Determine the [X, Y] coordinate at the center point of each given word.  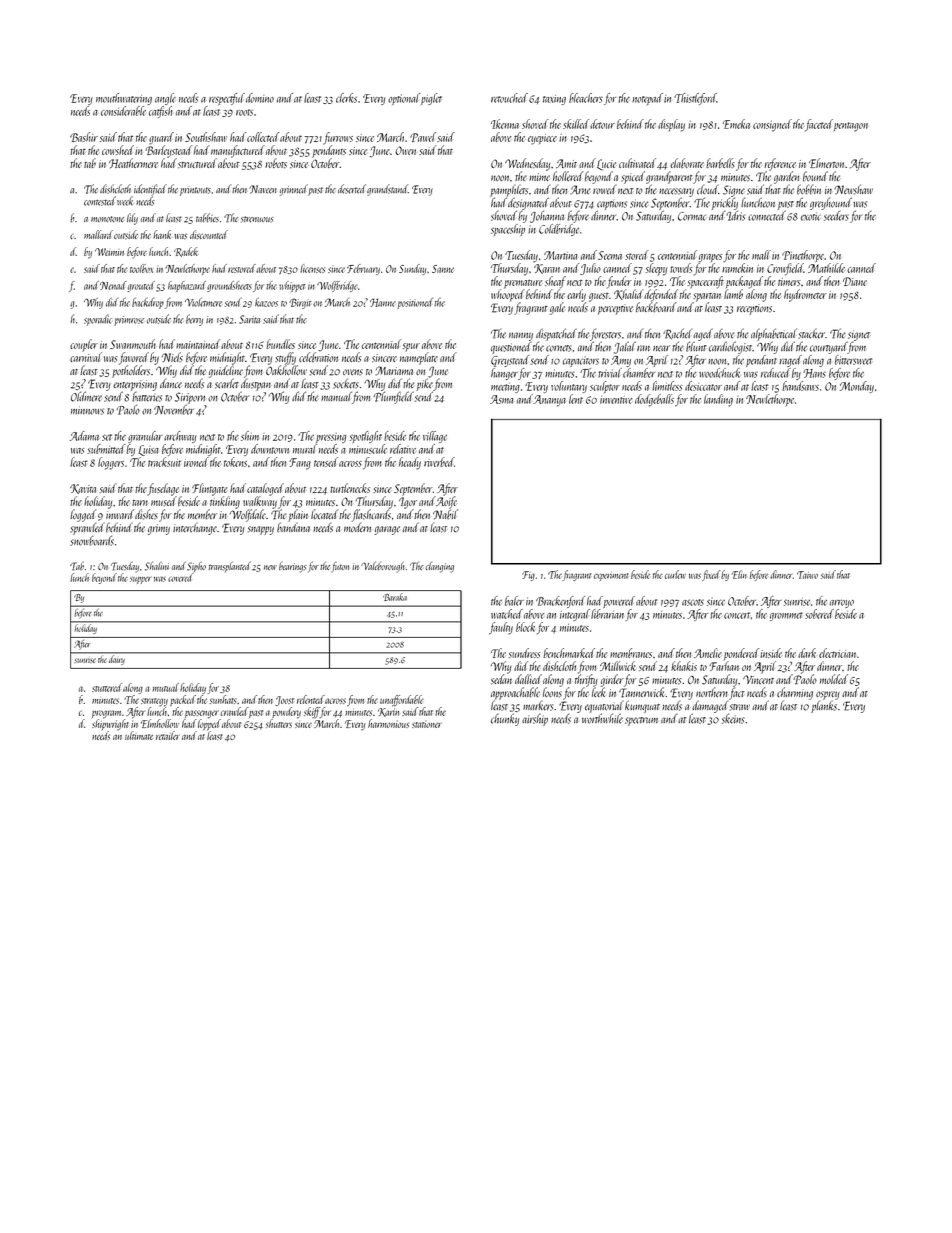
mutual [166, 687]
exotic [811, 216]
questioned [511, 348]
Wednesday [527, 164]
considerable [123, 111]
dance [171, 384]
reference [780, 164]
